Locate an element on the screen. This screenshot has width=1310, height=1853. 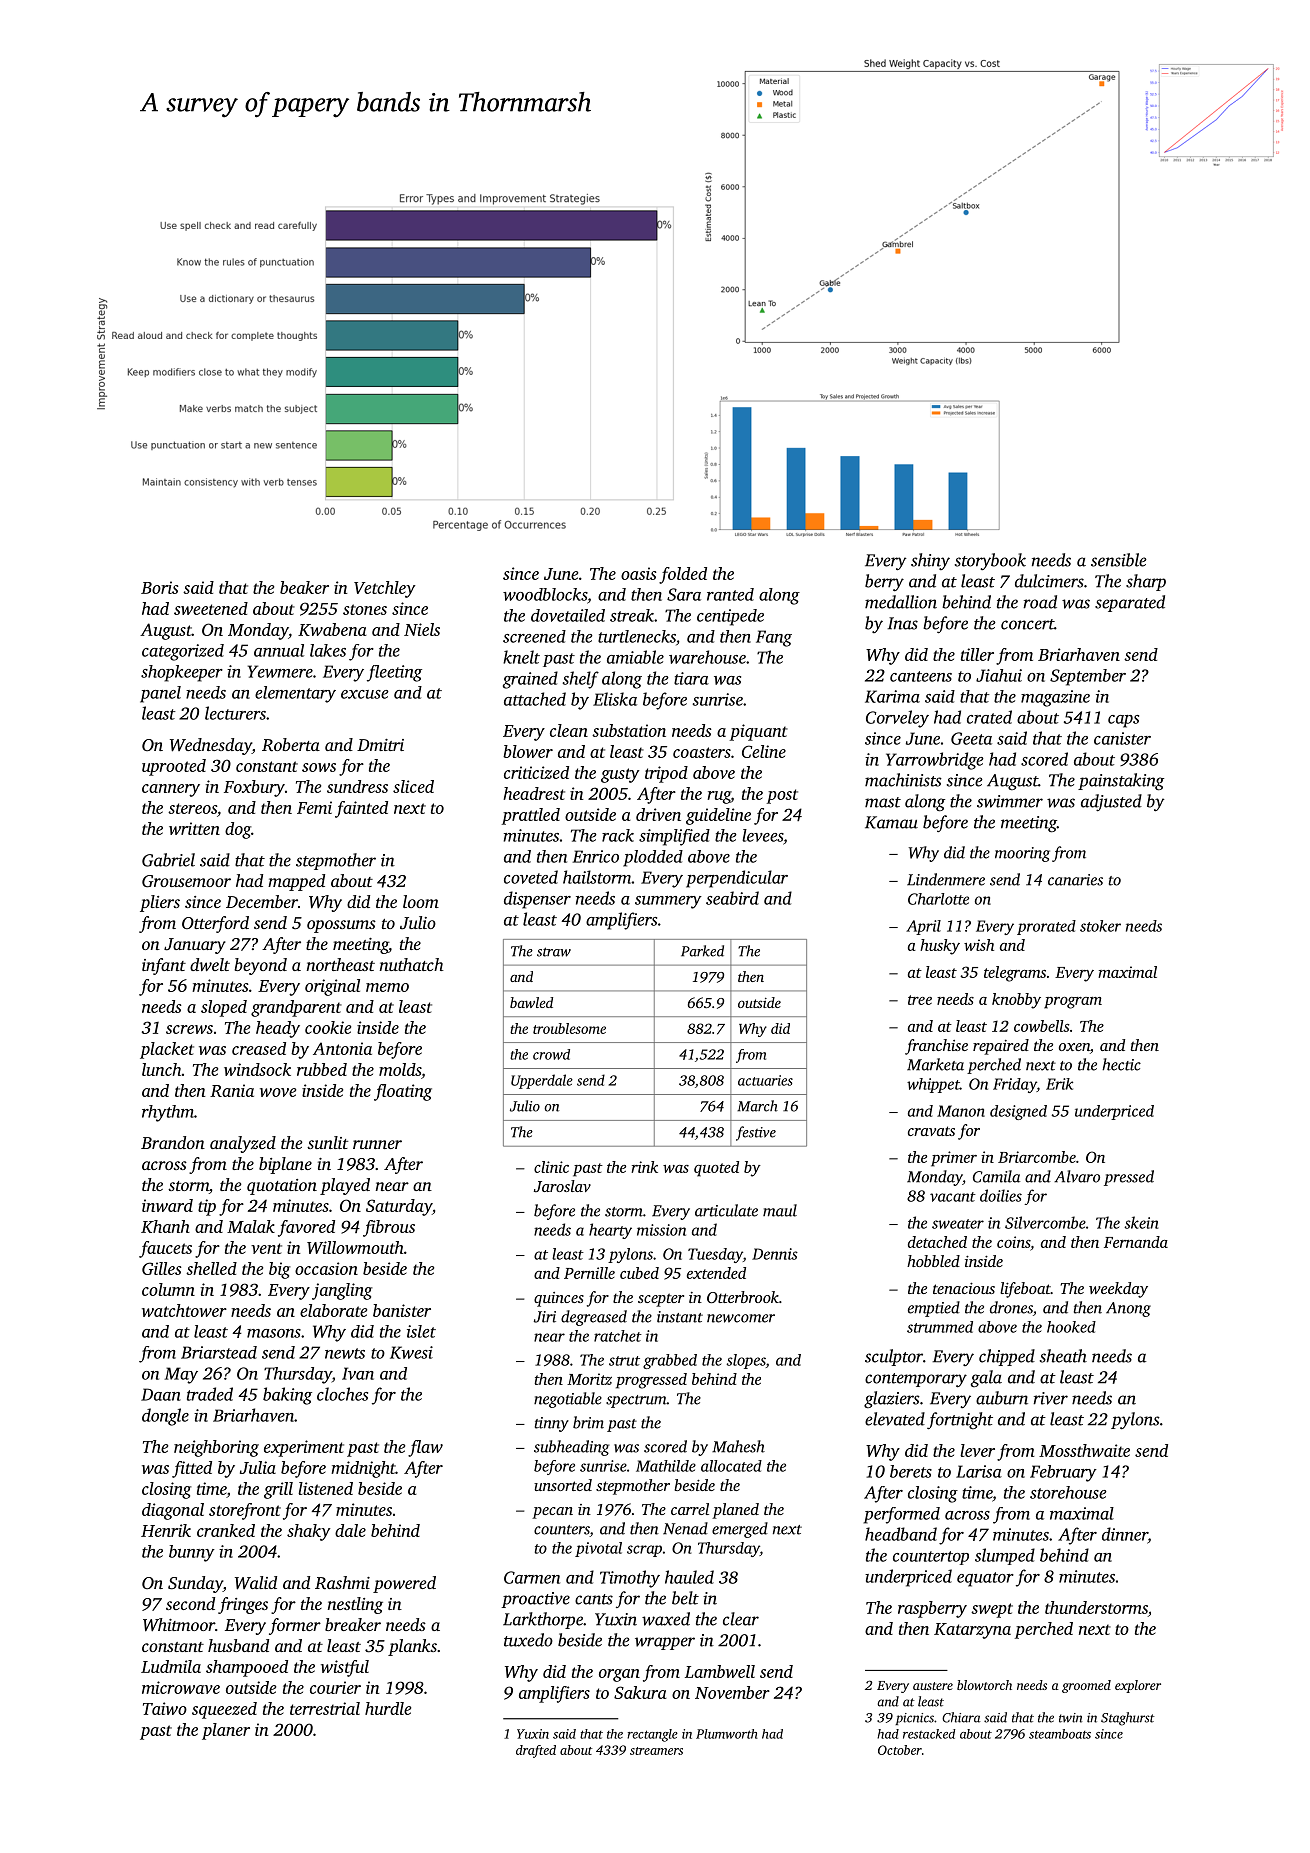
skein is located at coordinates (1141, 1222).
